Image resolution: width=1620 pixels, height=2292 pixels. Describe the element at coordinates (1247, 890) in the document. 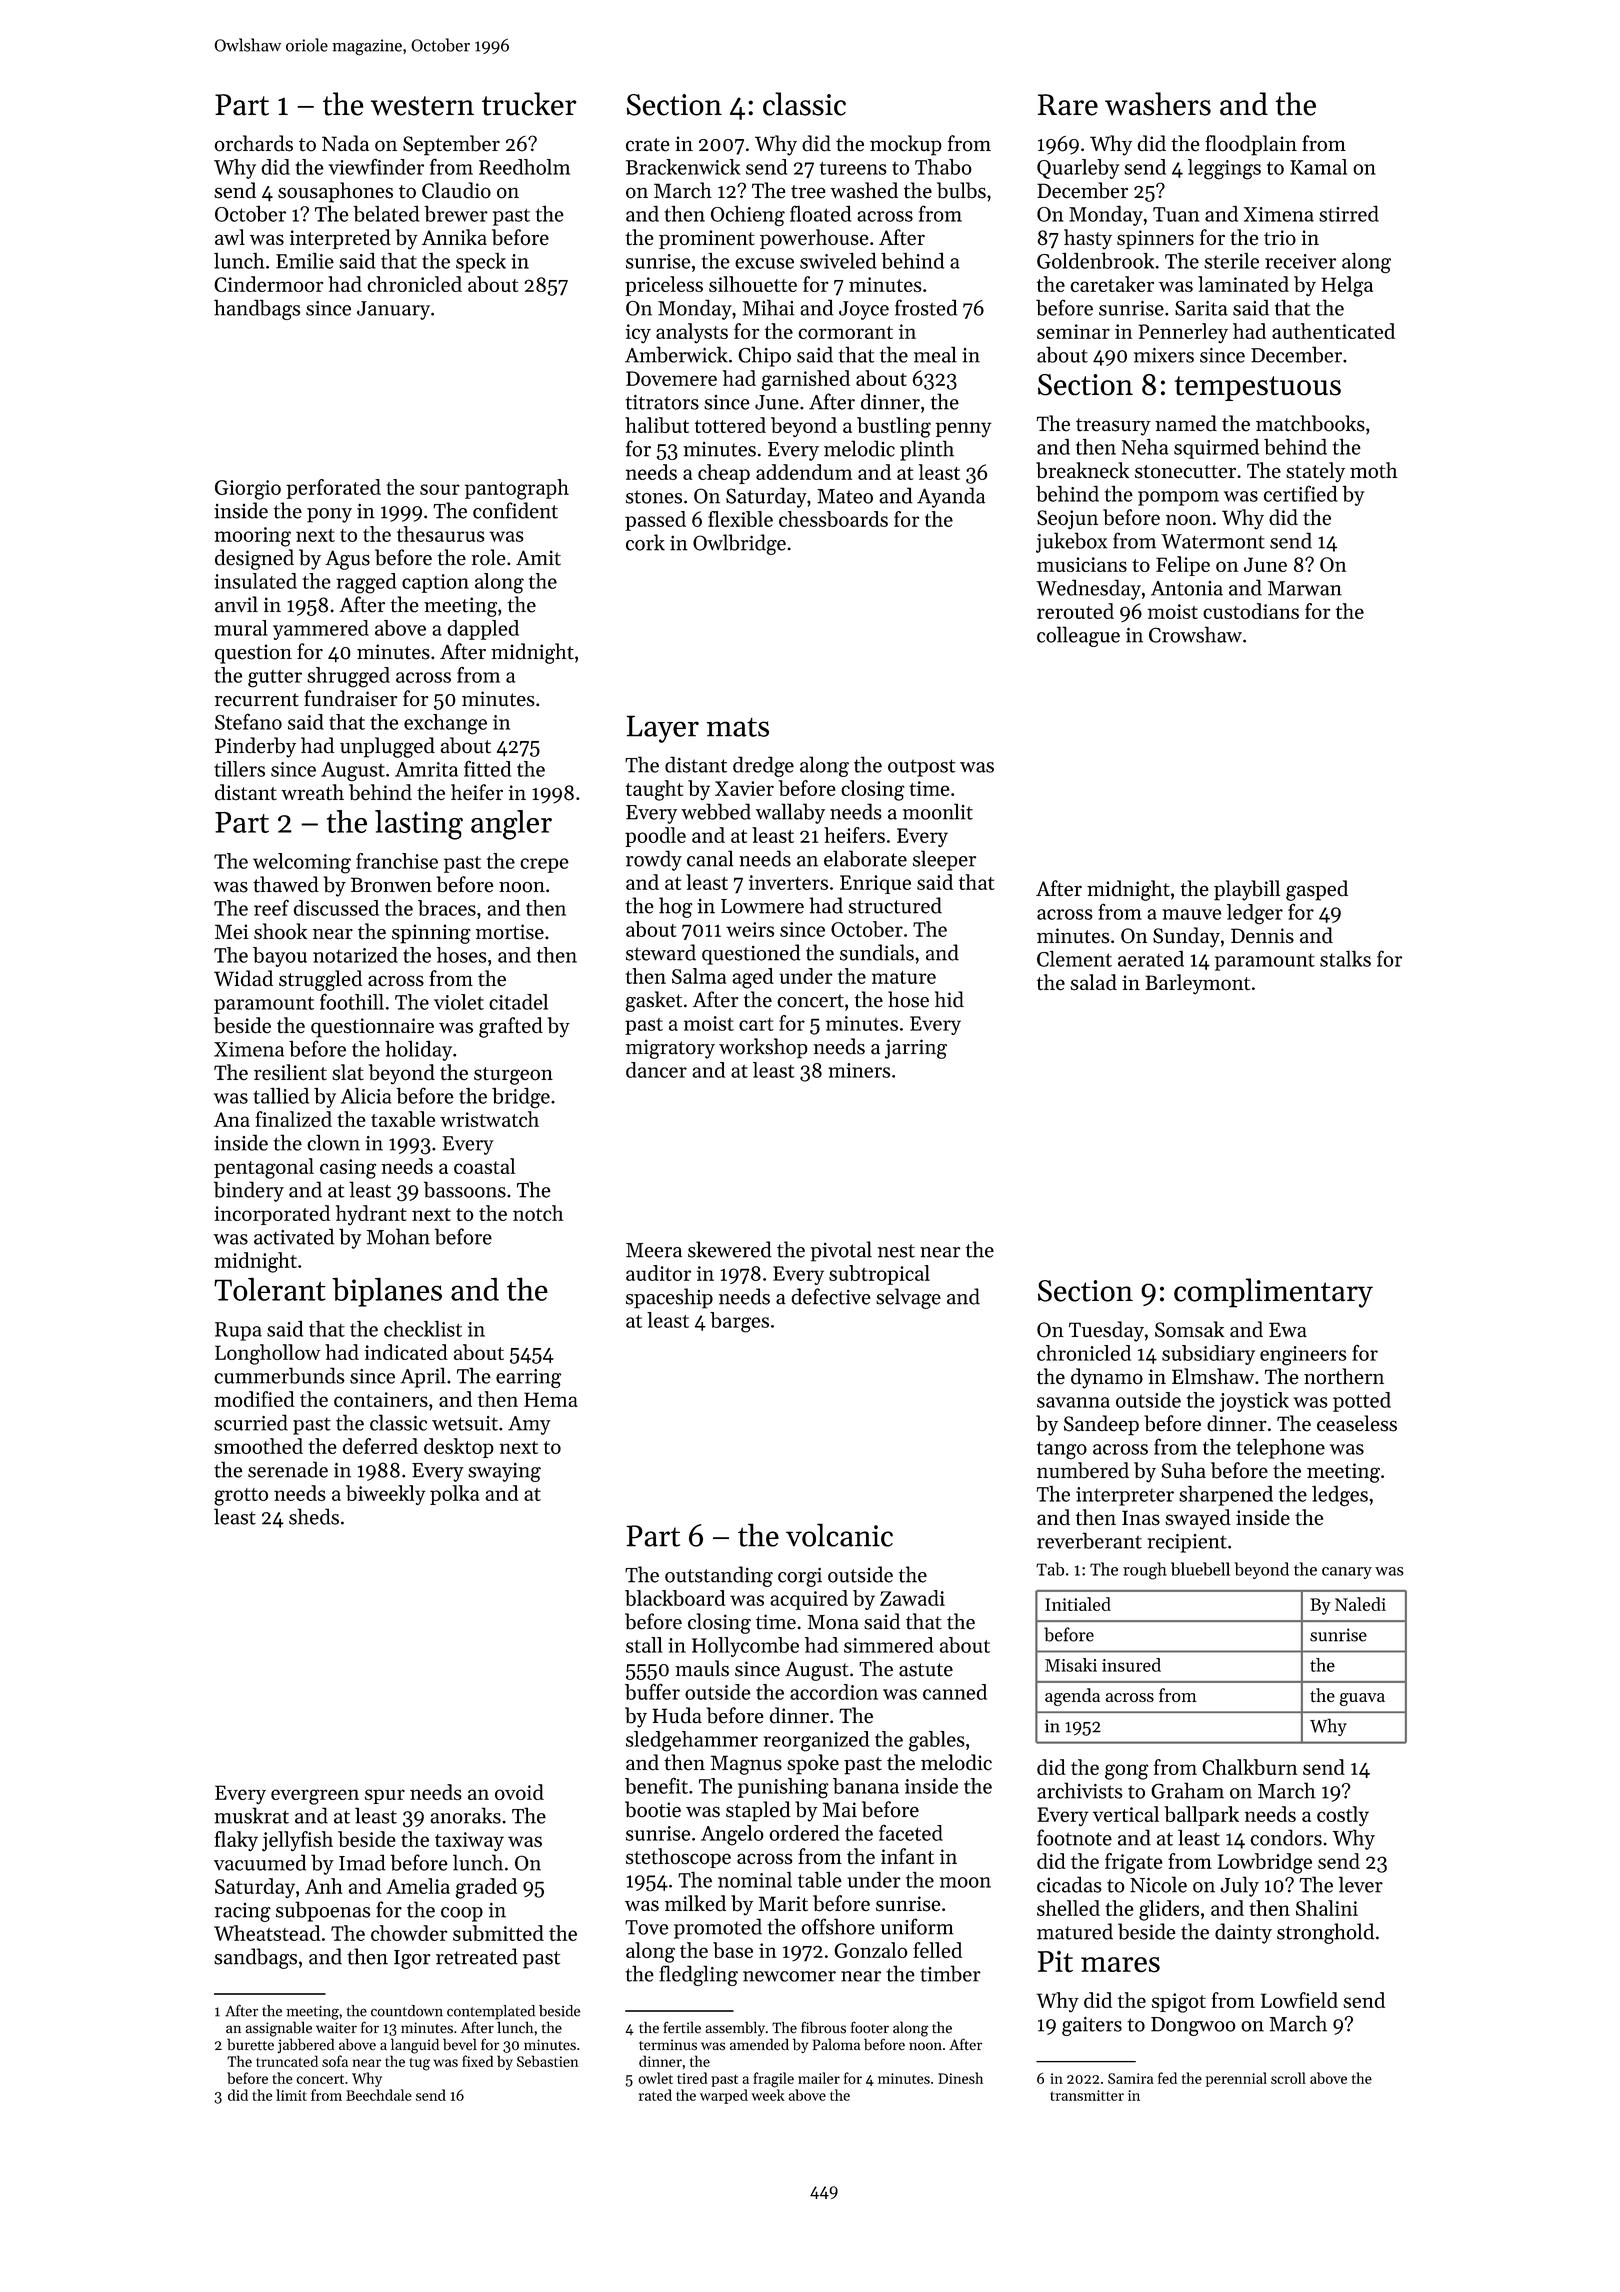

I see `playbill` at that location.
